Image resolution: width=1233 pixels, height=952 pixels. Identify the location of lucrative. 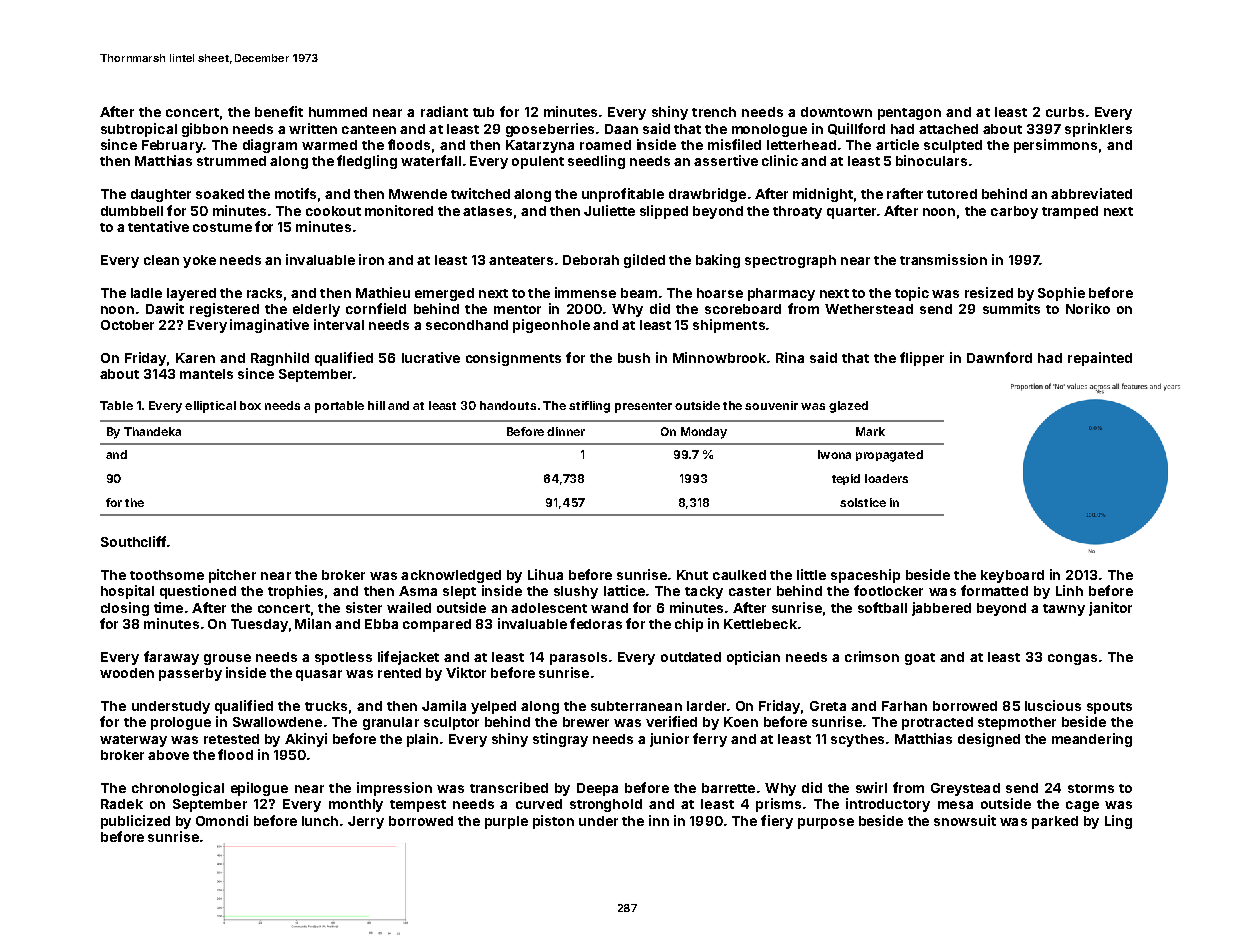
(431, 357).
